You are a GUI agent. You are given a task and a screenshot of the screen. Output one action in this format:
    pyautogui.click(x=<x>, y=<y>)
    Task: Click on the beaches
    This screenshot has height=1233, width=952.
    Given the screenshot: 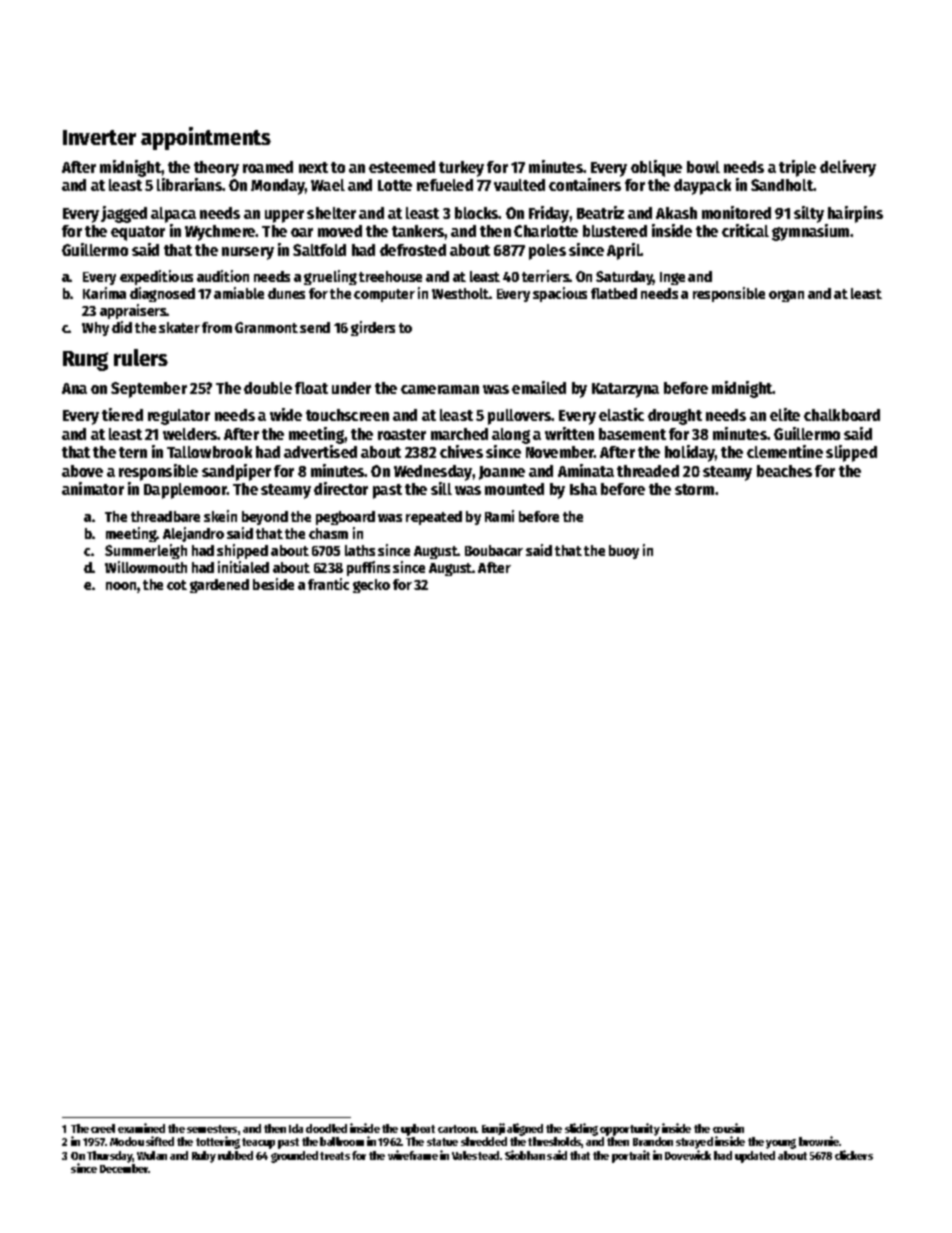 What is the action you would take?
    pyautogui.click(x=784, y=471)
